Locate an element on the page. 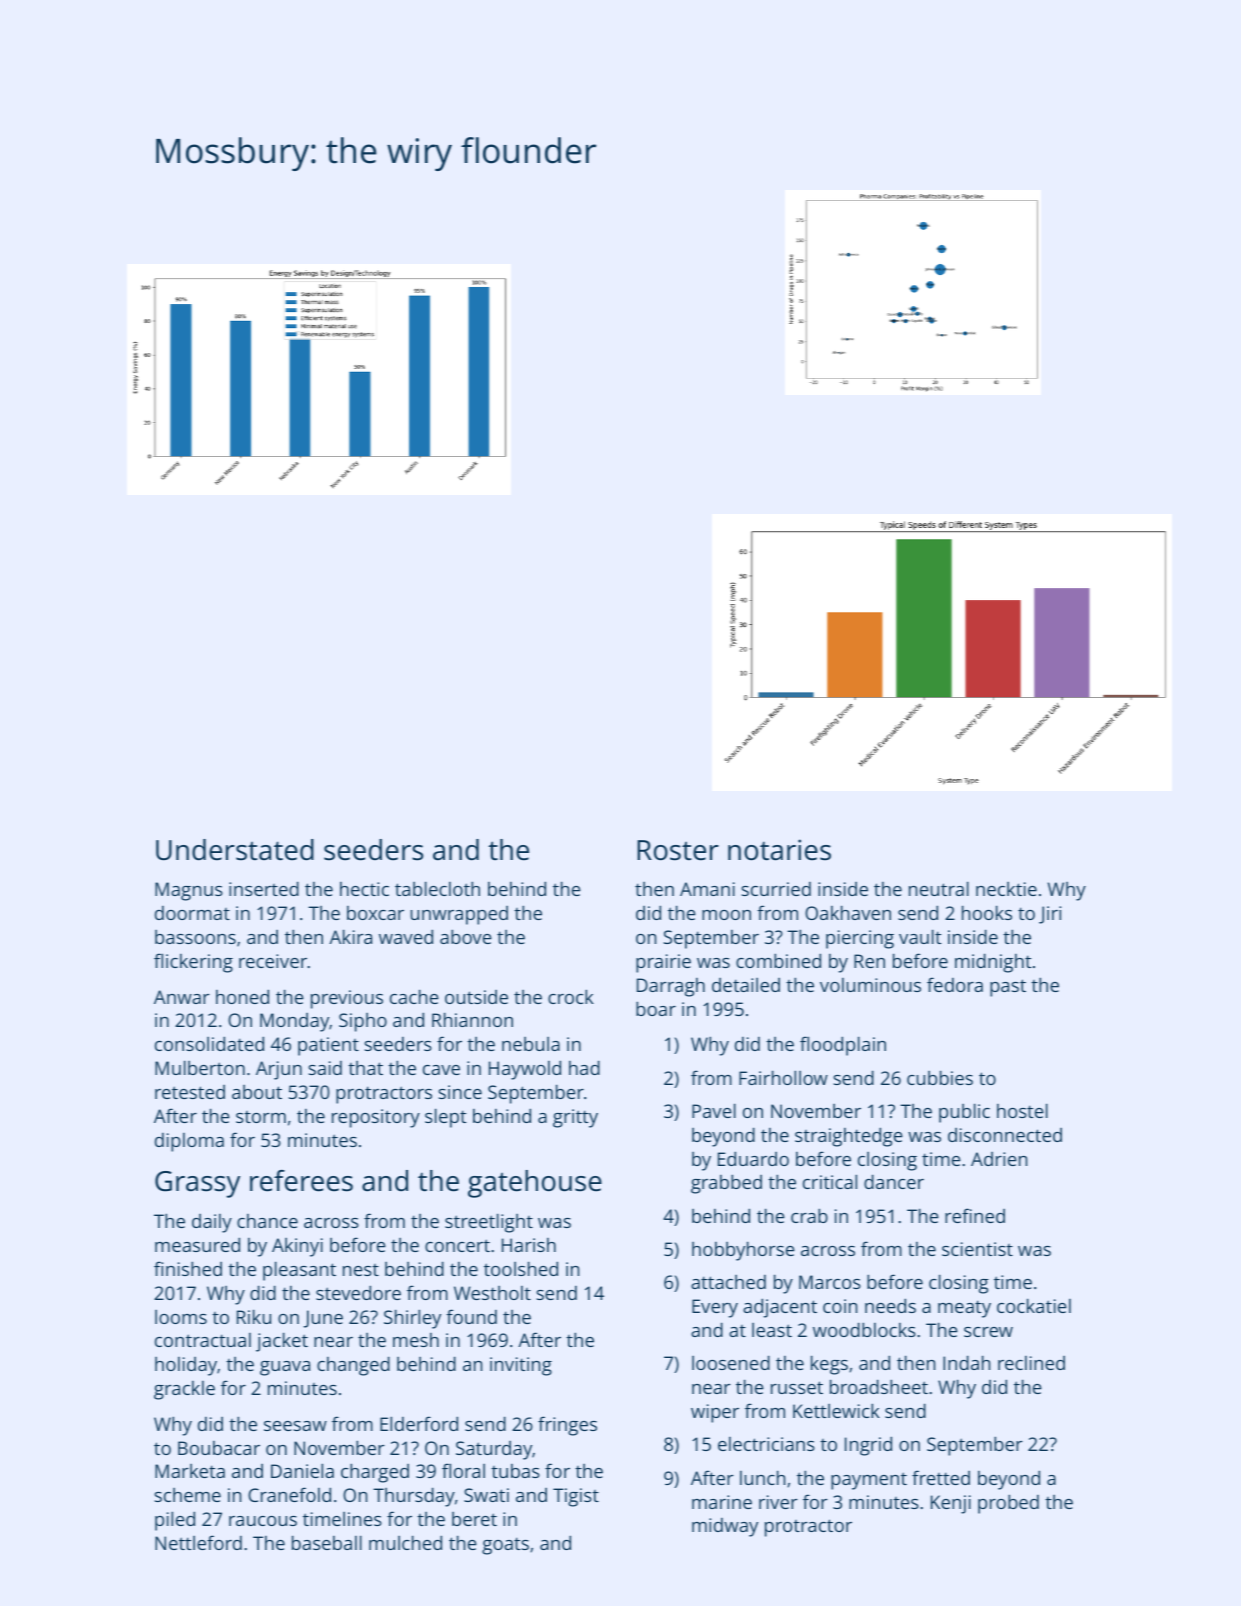  guava is located at coordinates (285, 1368).
